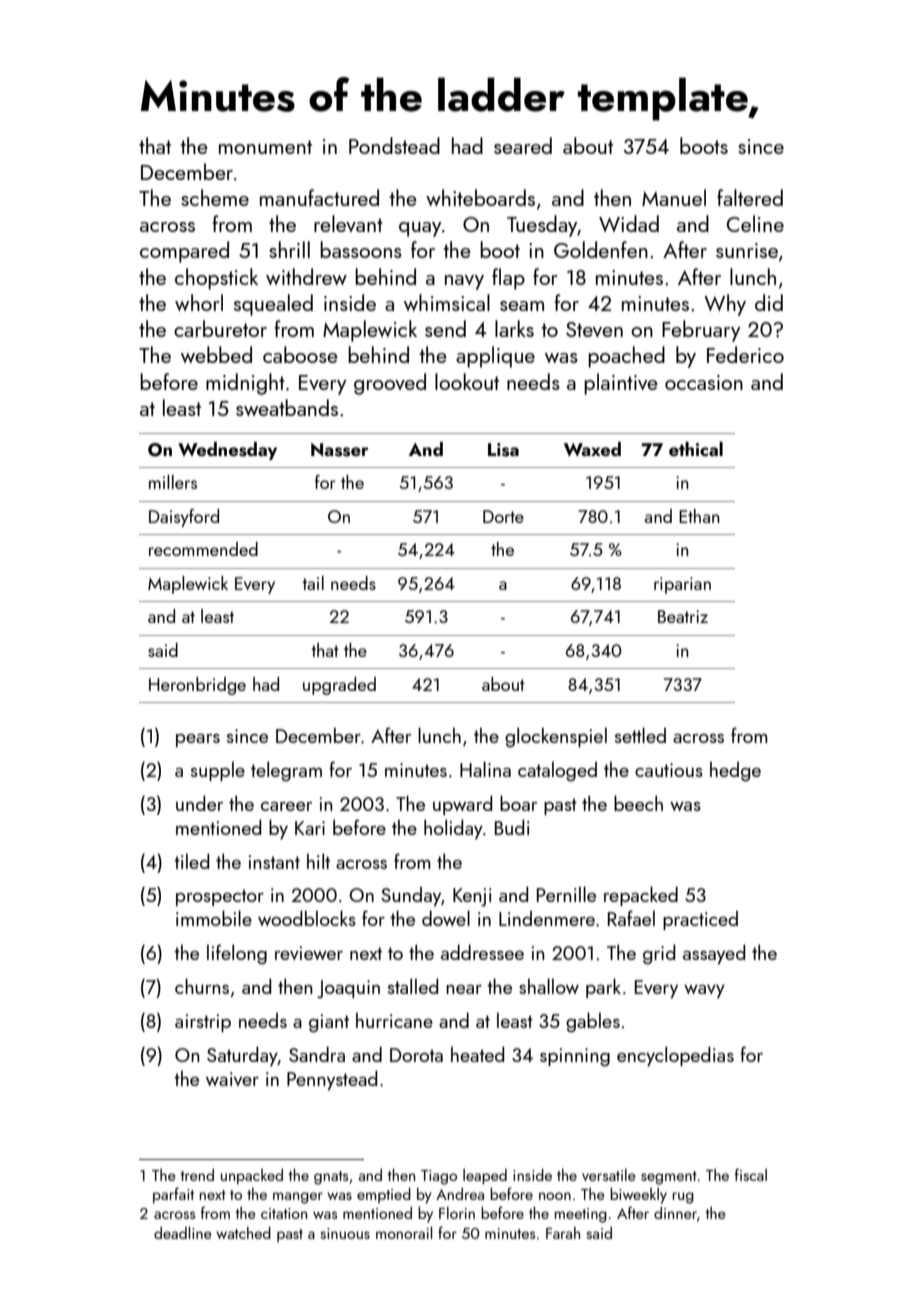  I want to click on fiscal, so click(751, 1174).
